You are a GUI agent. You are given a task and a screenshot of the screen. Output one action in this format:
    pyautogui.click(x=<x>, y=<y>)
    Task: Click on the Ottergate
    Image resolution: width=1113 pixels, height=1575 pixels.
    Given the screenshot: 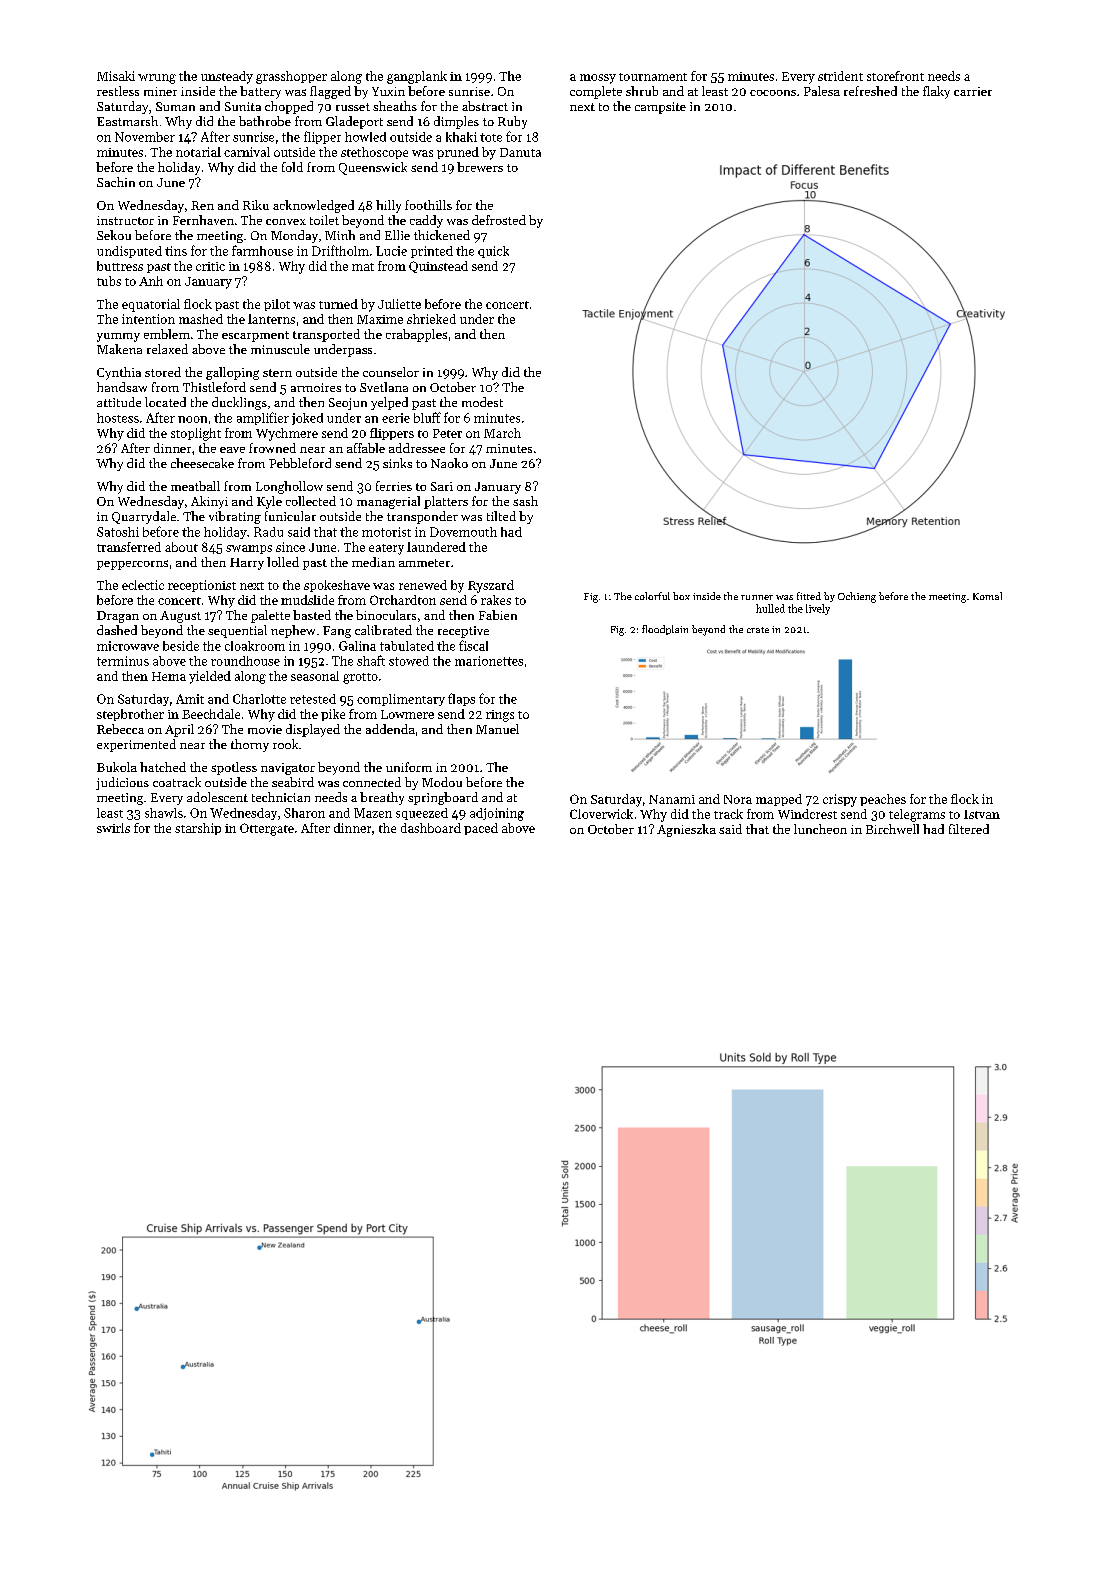 What is the action you would take?
    pyautogui.click(x=267, y=829)
